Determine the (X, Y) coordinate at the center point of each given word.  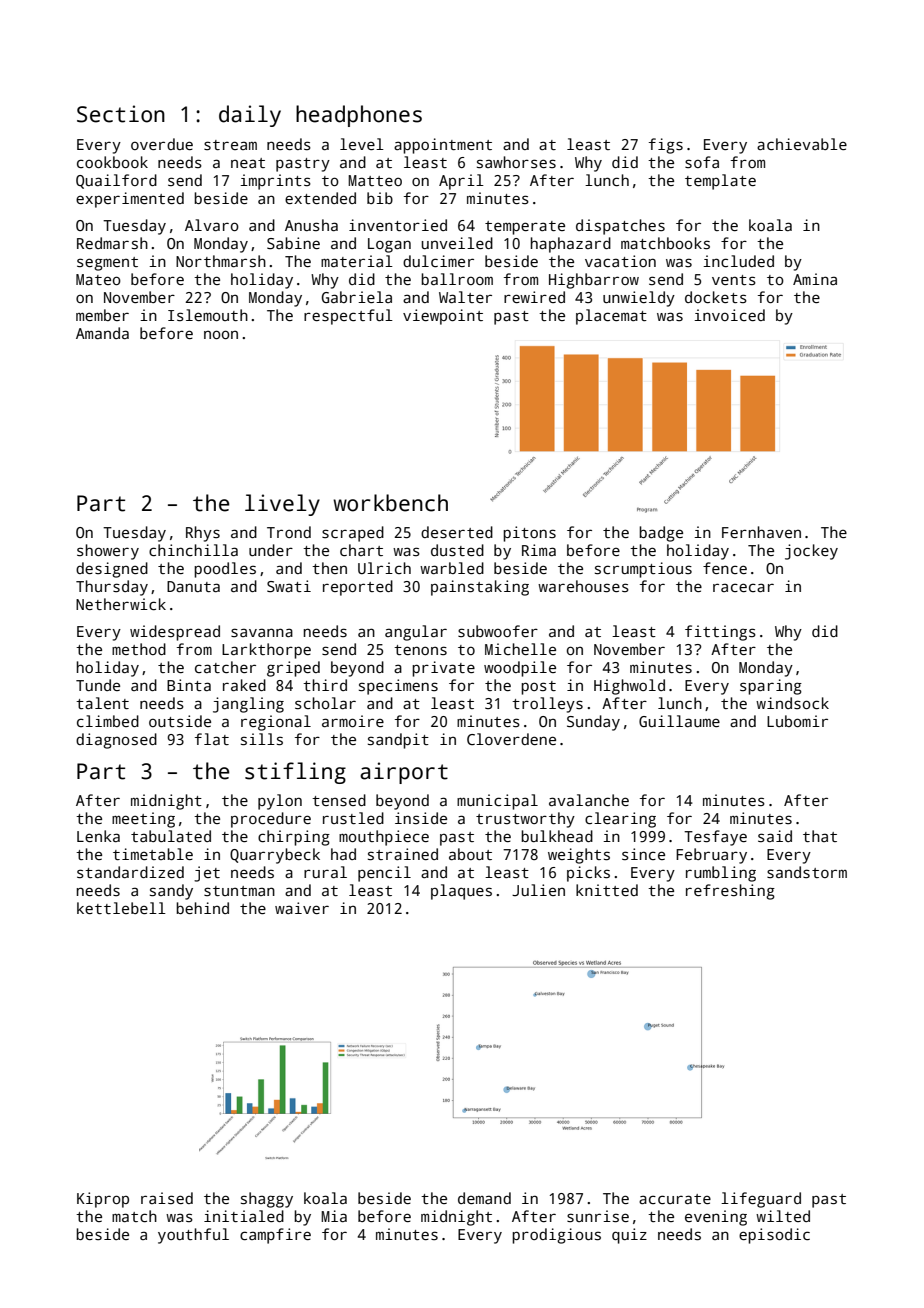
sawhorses (516, 162)
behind (202, 908)
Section (121, 114)
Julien (538, 890)
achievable (802, 144)
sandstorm (807, 872)
